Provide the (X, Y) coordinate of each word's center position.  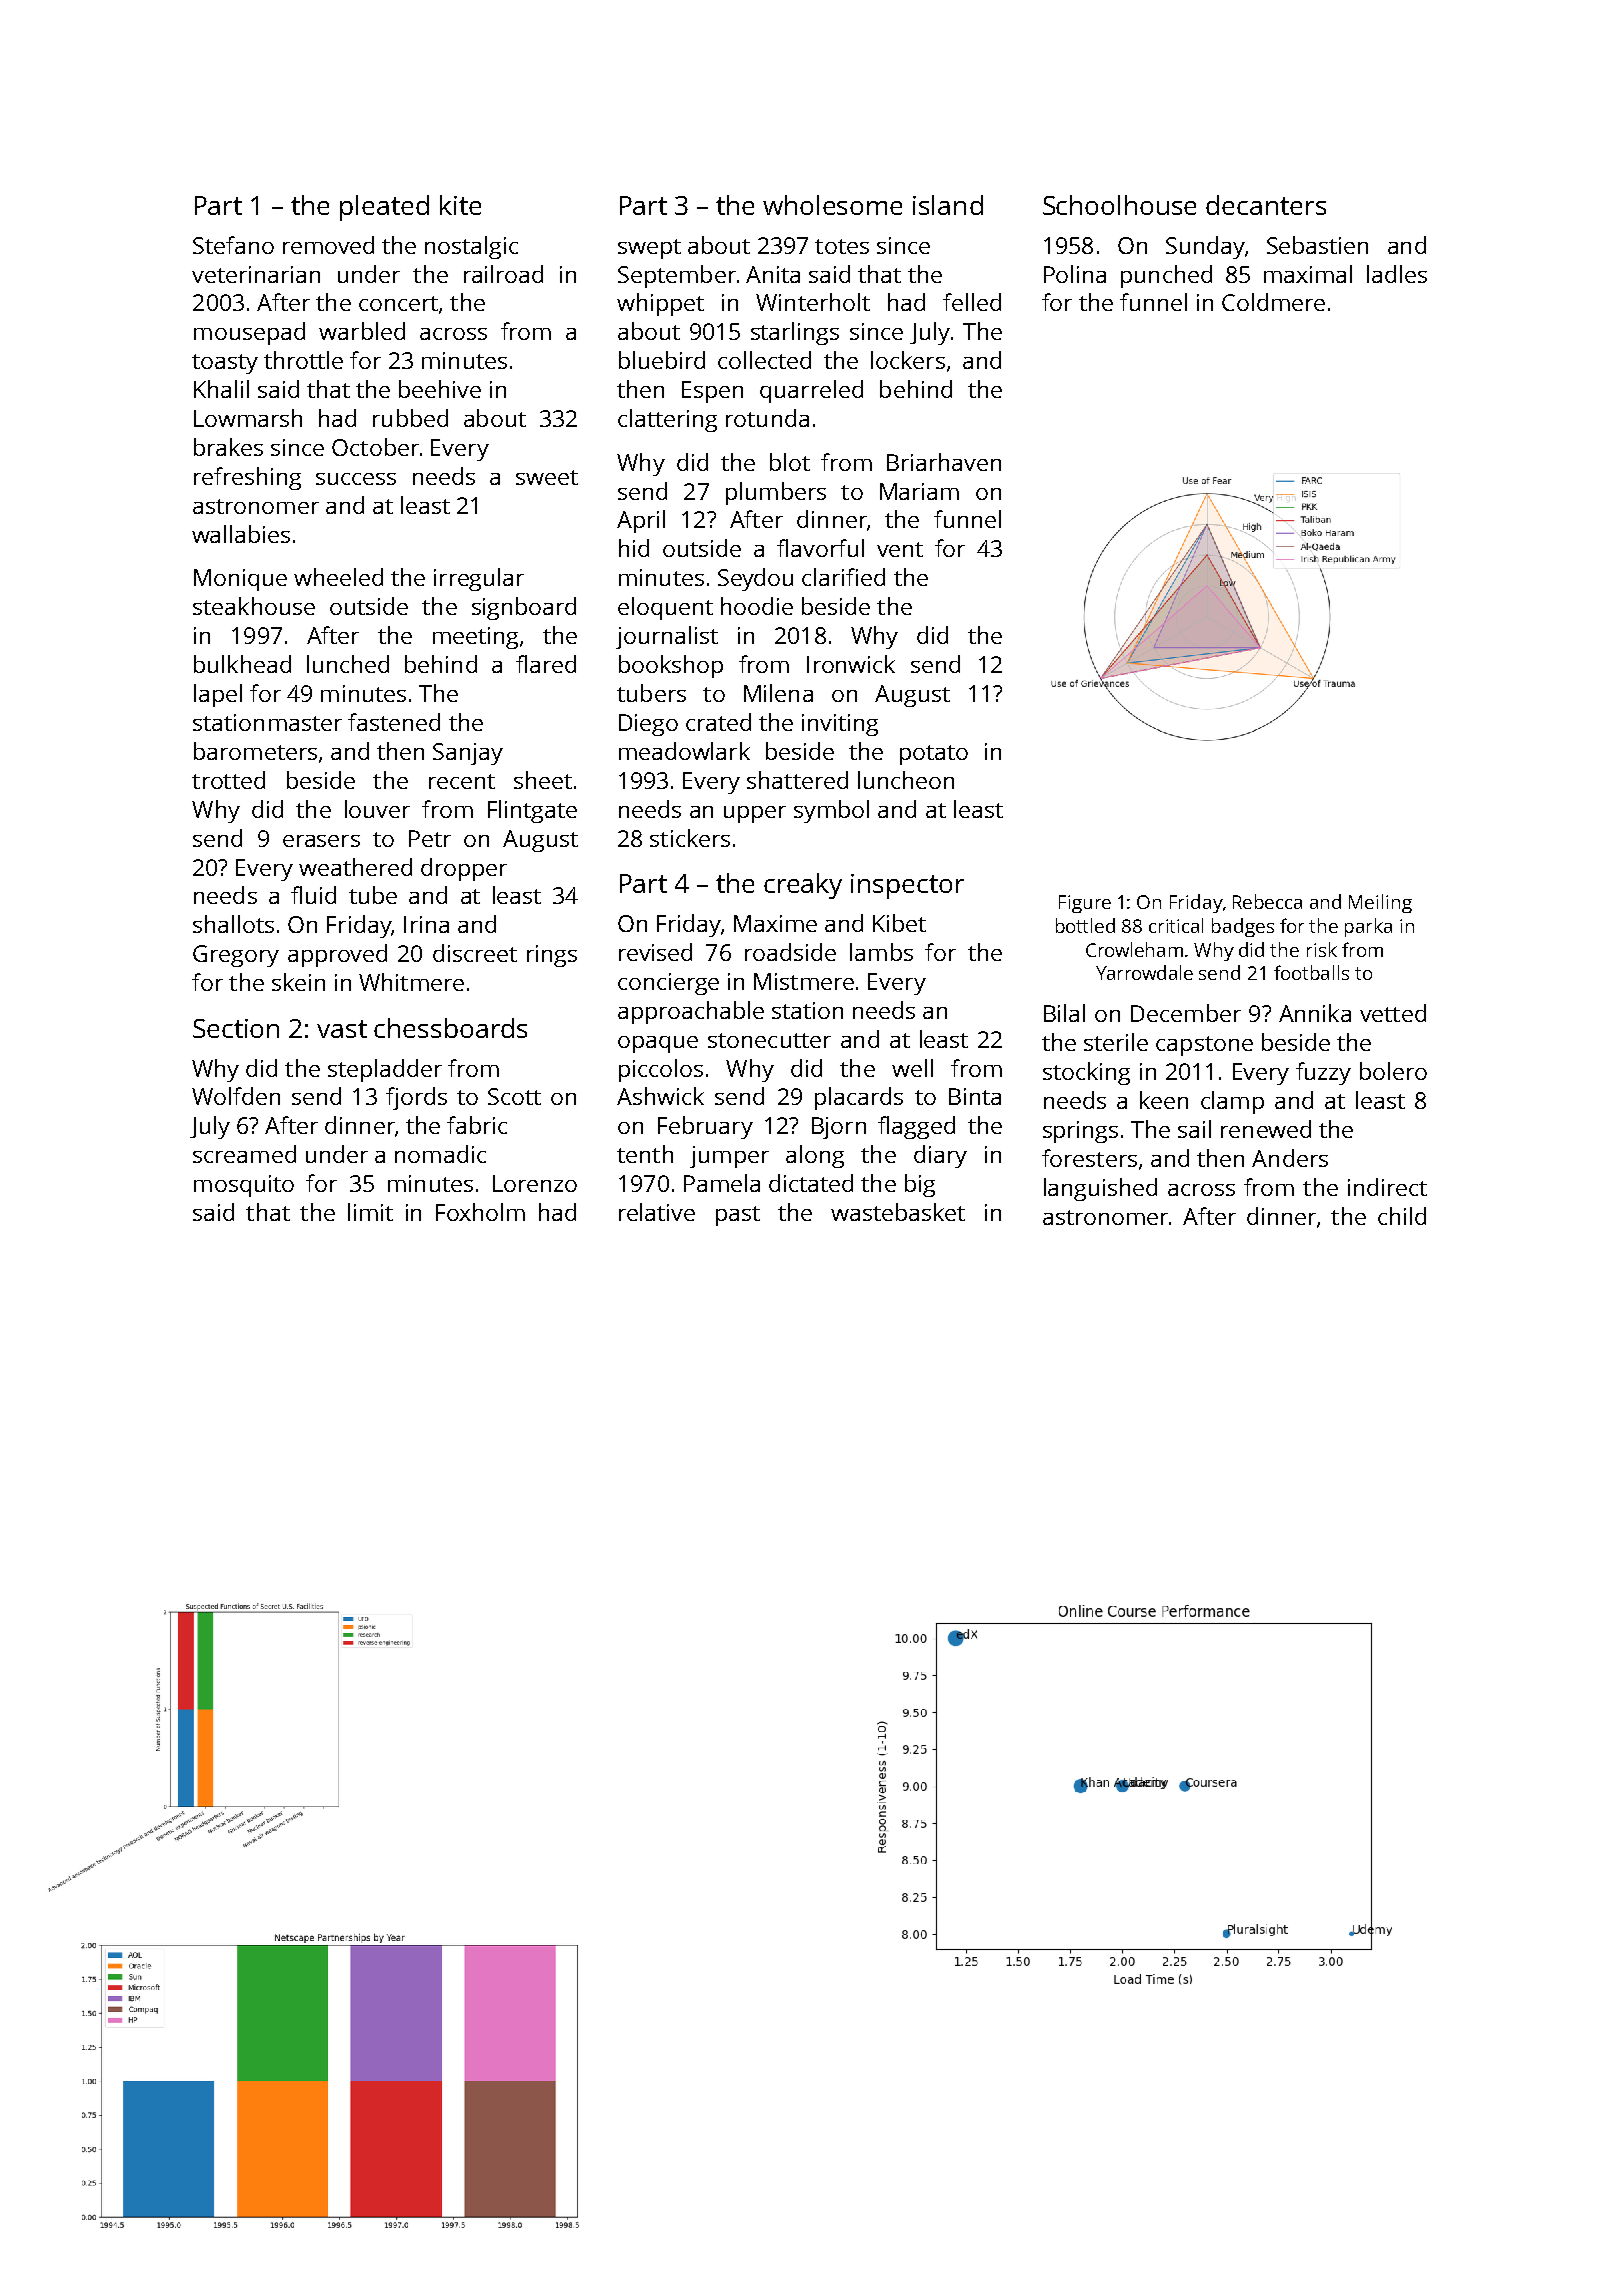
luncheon (906, 780)
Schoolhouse (1119, 205)
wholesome (832, 205)
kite (460, 205)
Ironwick (851, 664)
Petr (430, 838)
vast (342, 1029)
